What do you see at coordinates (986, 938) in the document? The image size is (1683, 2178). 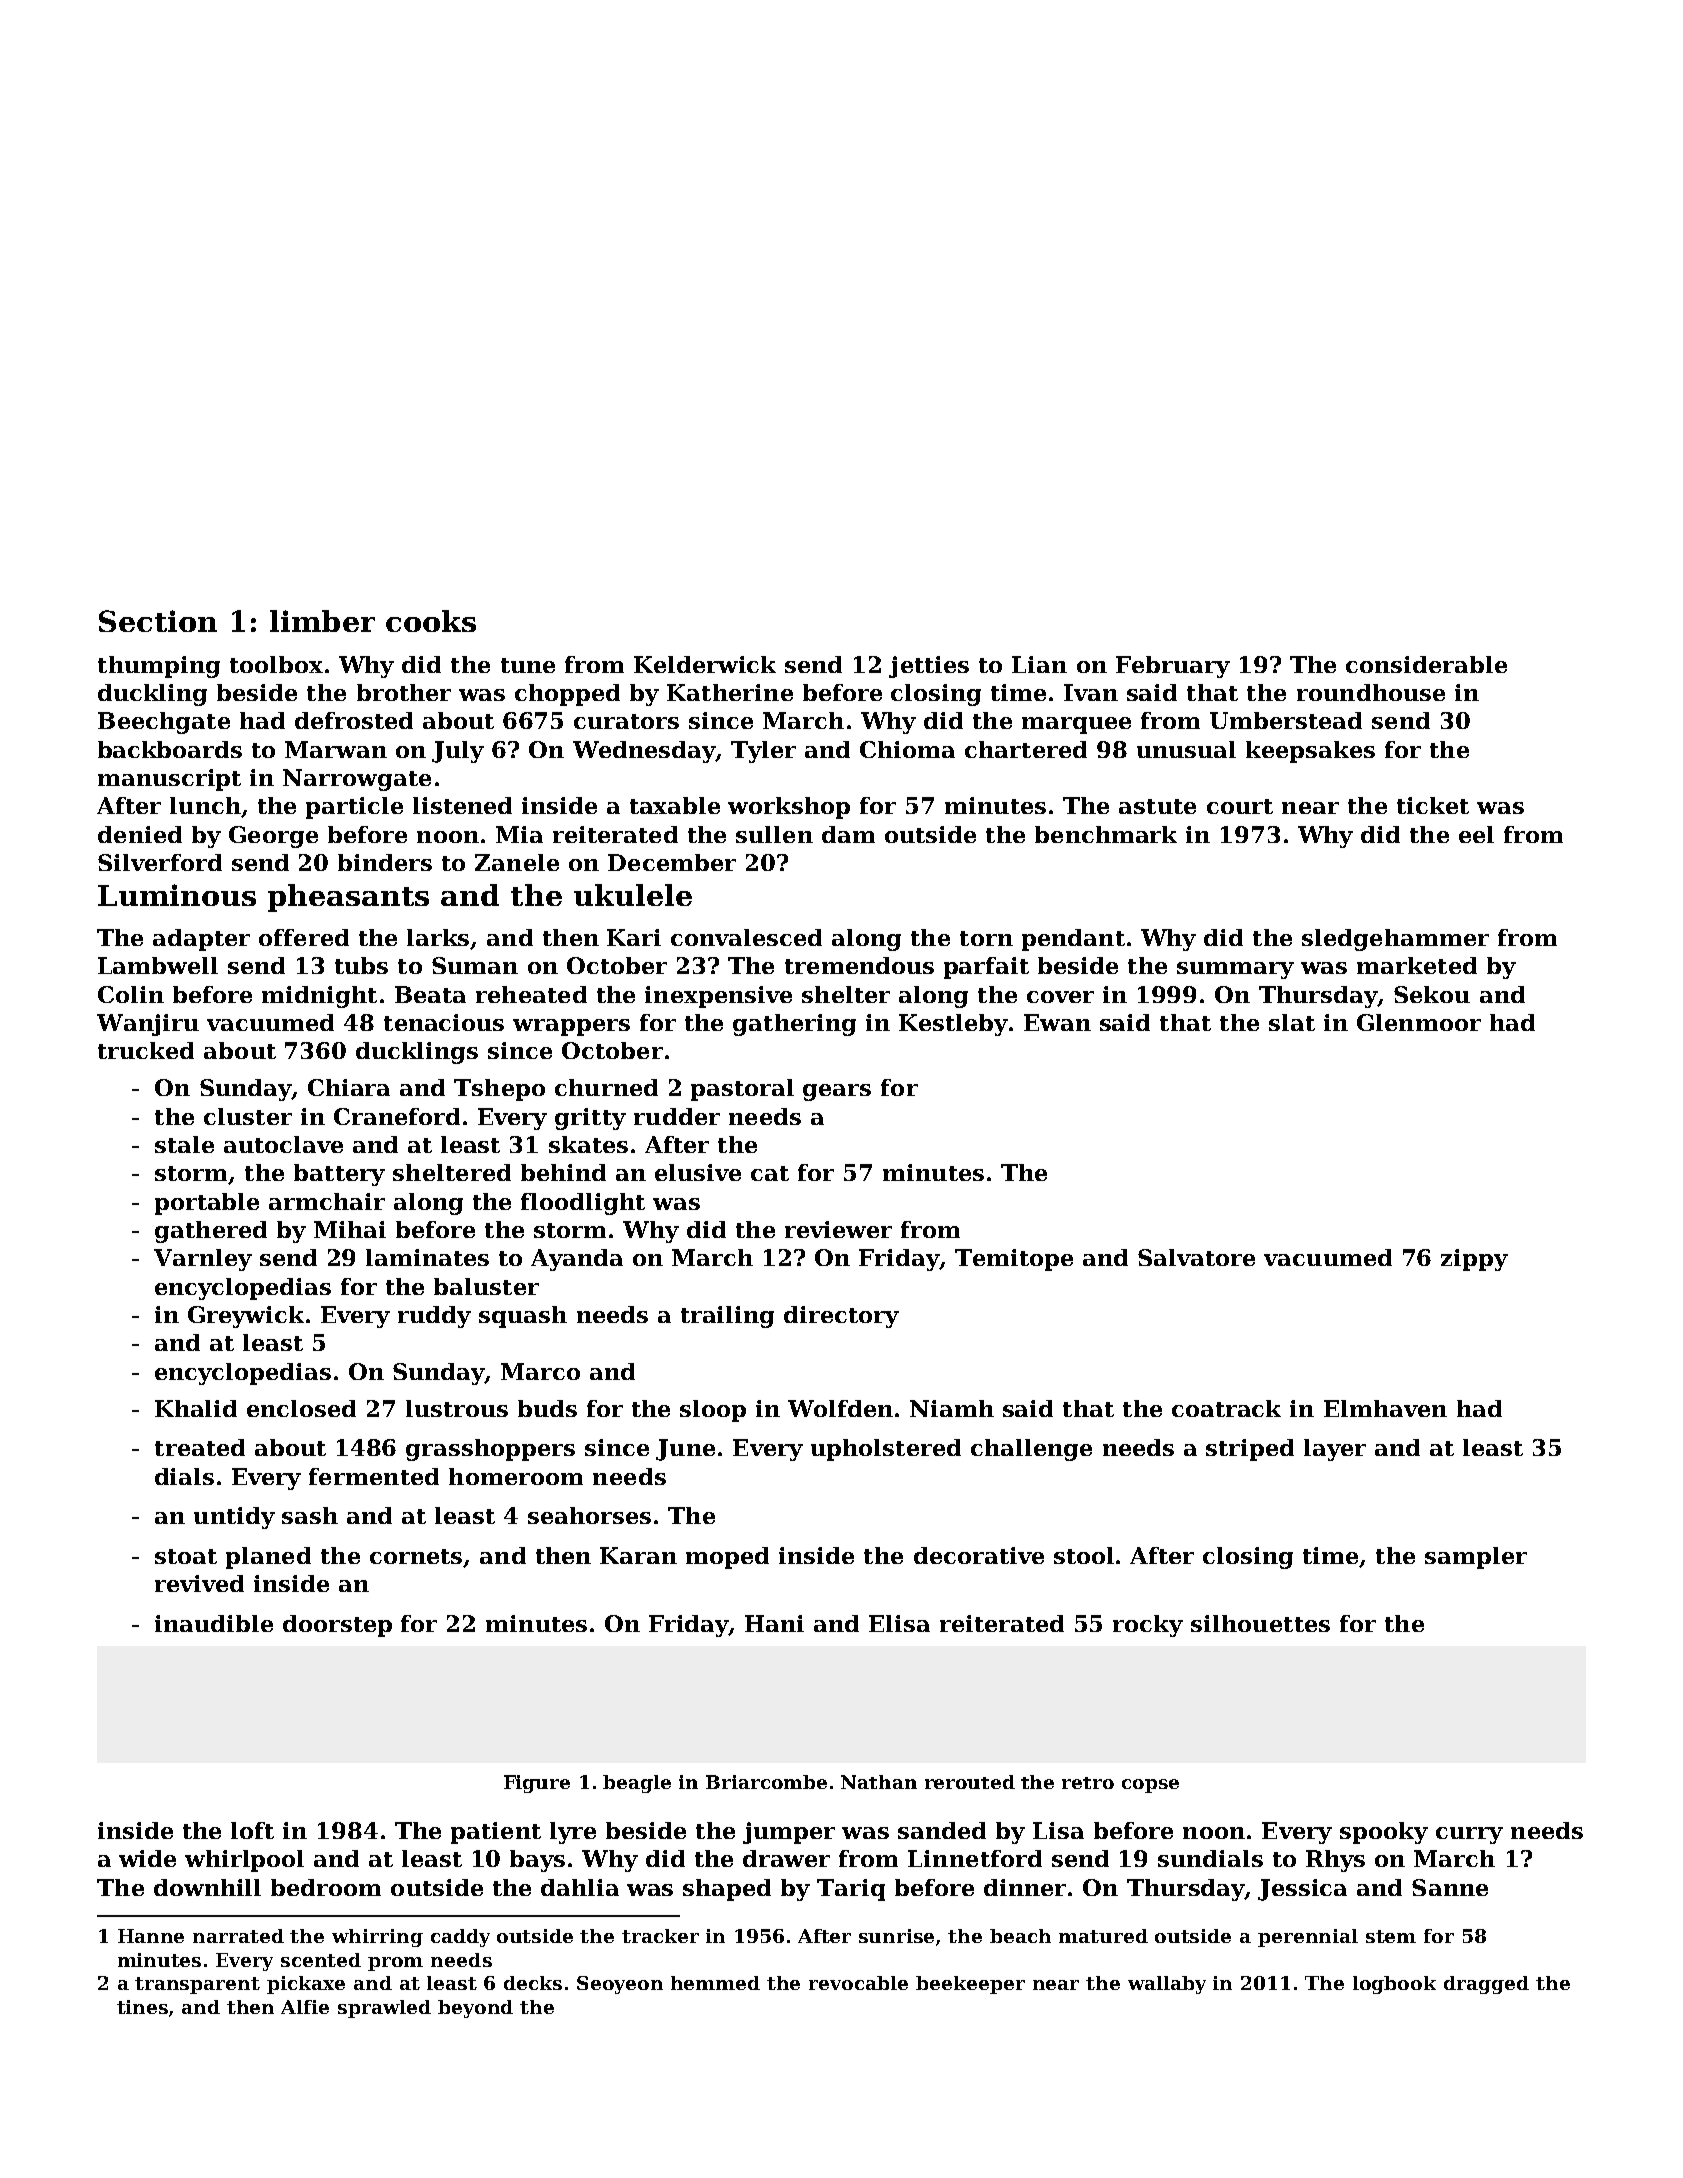 I see `torn` at bounding box center [986, 938].
